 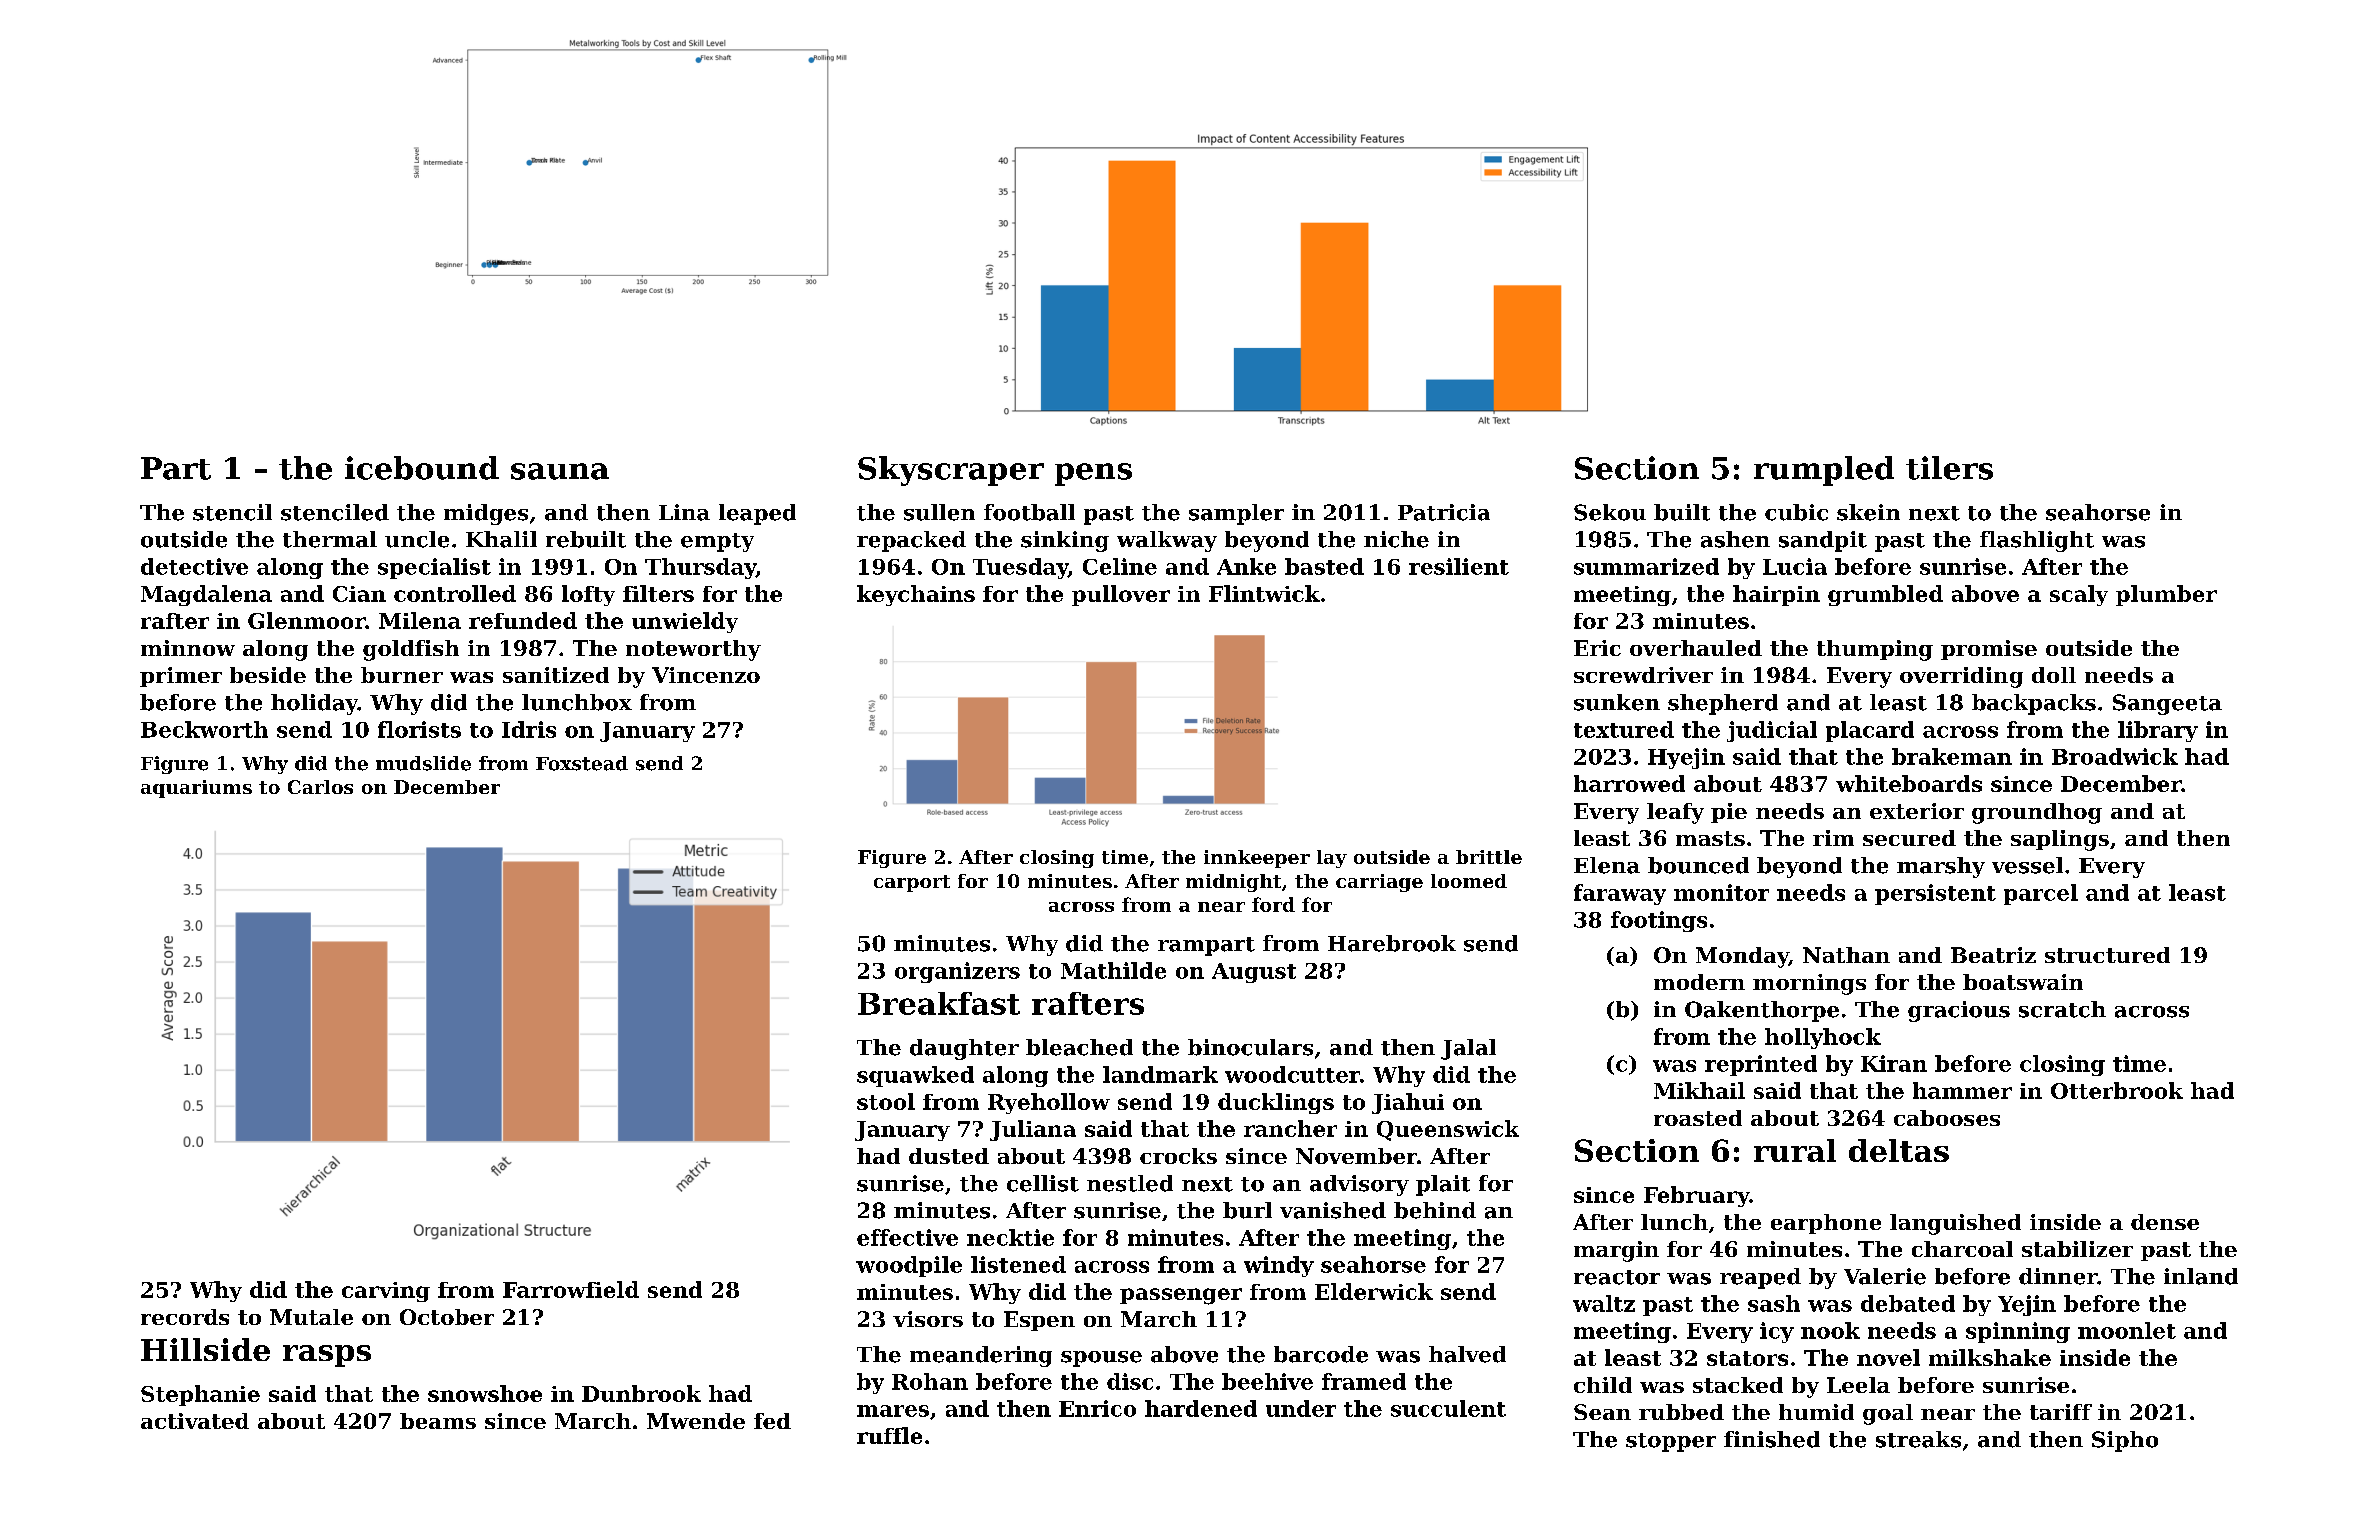 What do you see at coordinates (1629, 783) in the screenshot?
I see `harrowed` at bounding box center [1629, 783].
